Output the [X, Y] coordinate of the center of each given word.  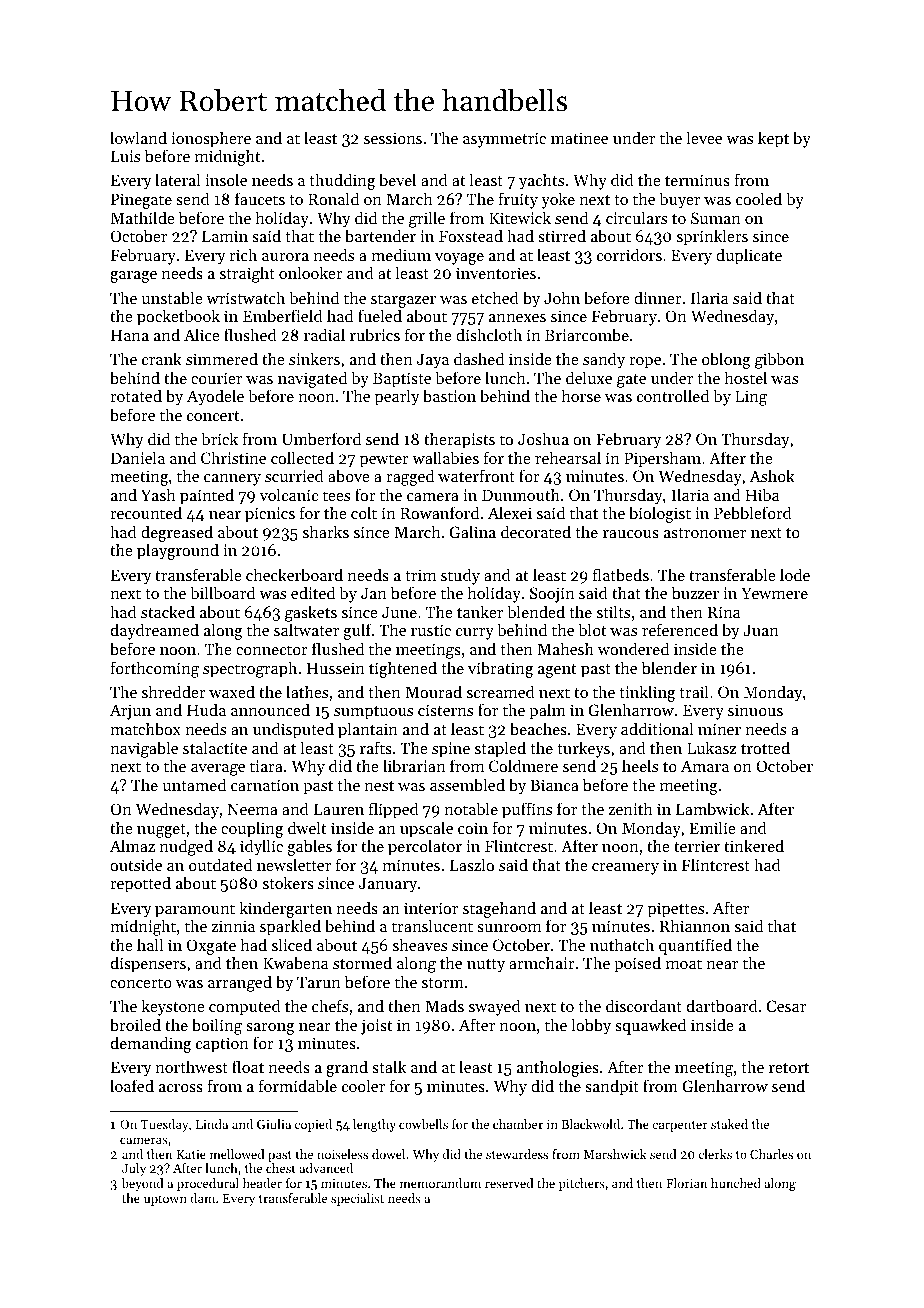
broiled [135, 1024]
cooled [759, 198]
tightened [403, 669]
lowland [138, 137]
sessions [393, 138]
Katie [191, 1154]
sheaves [420, 944]
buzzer [695, 592]
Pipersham [662, 459]
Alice [202, 334]
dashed [479, 358]
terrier [697, 846]
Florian [687, 1183]
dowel [388, 1154]
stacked [168, 611]
